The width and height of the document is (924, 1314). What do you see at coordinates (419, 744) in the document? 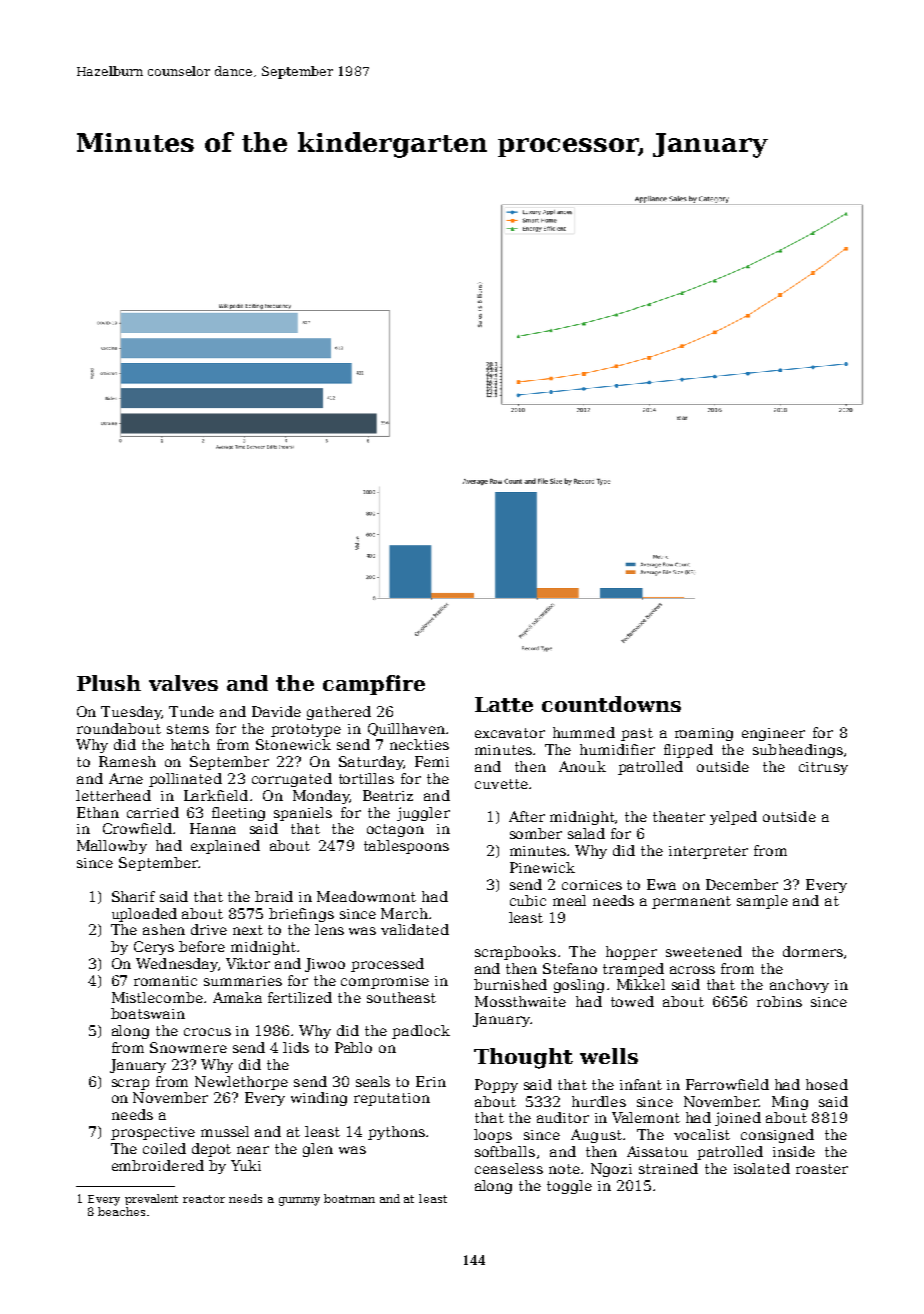
I see `neckties` at bounding box center [419, 744].
